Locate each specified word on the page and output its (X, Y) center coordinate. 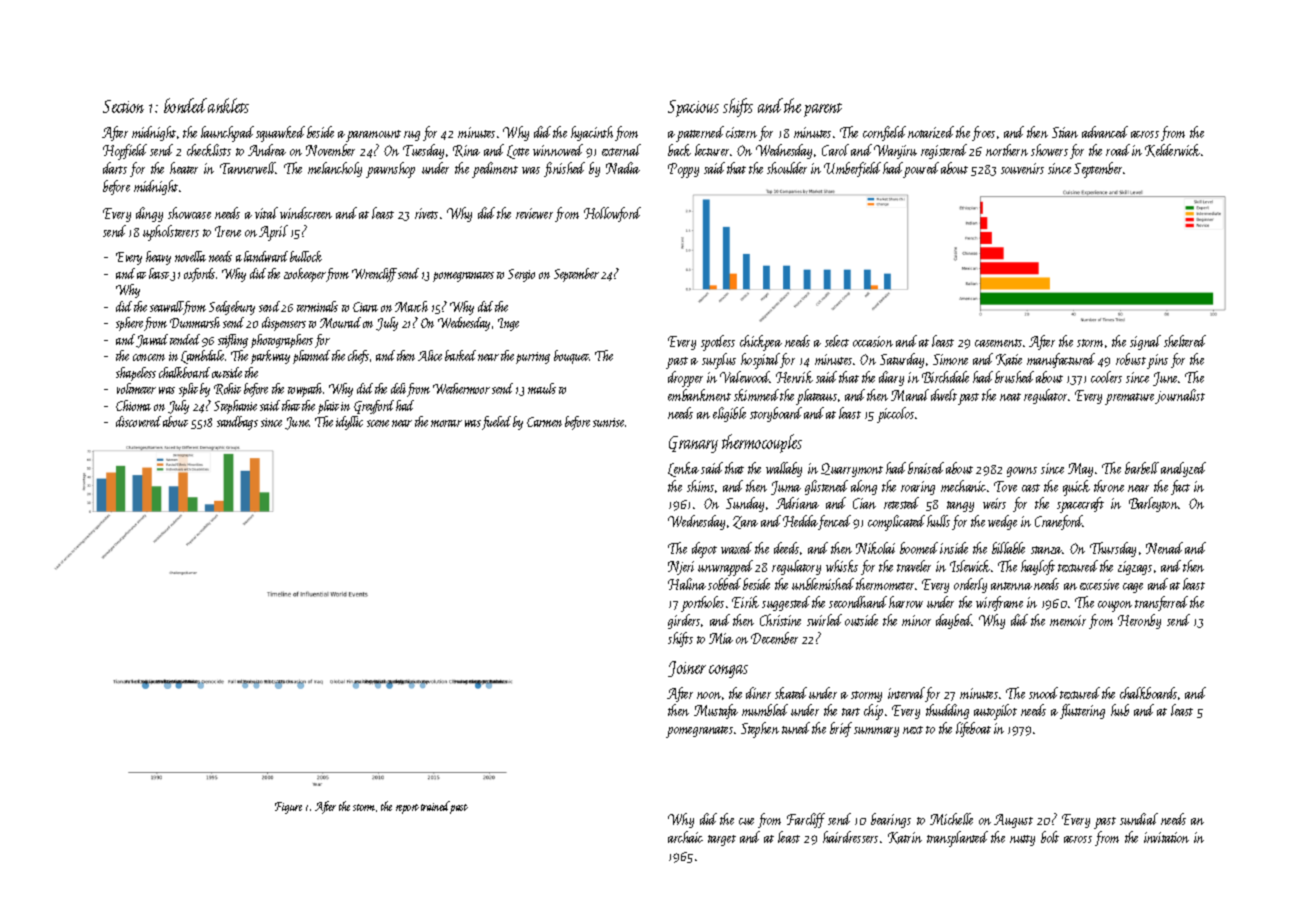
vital (266, 213)
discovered (138, 421)
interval (906, 693)
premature (1130, 399)
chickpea (761, 343)
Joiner (687, 669)
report (407, 809)
